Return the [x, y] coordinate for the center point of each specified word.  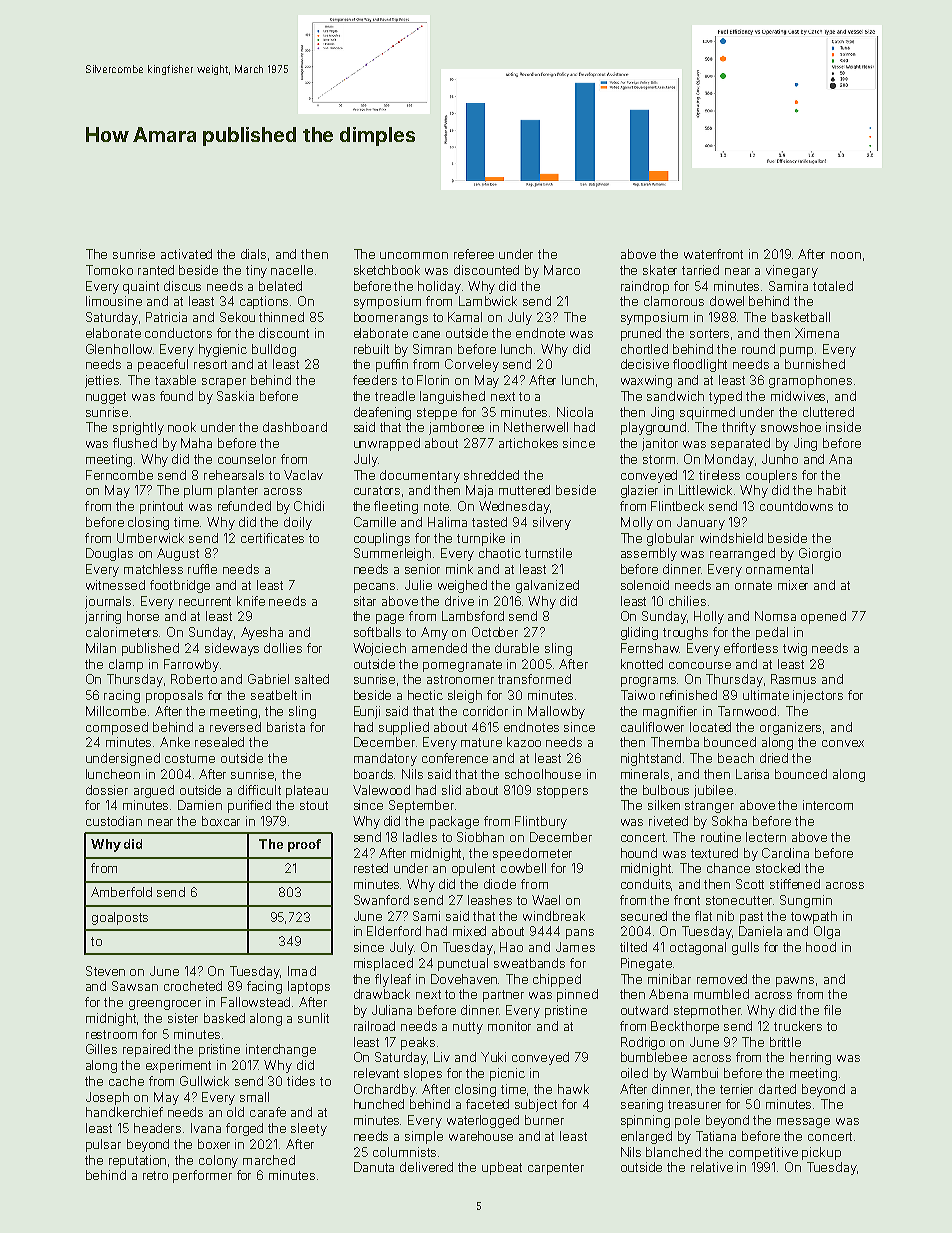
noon [846, 255]
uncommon [414, 255]
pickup [821, 1153]
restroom [111, 1034]
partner [503, 996]
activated [186, 254]
